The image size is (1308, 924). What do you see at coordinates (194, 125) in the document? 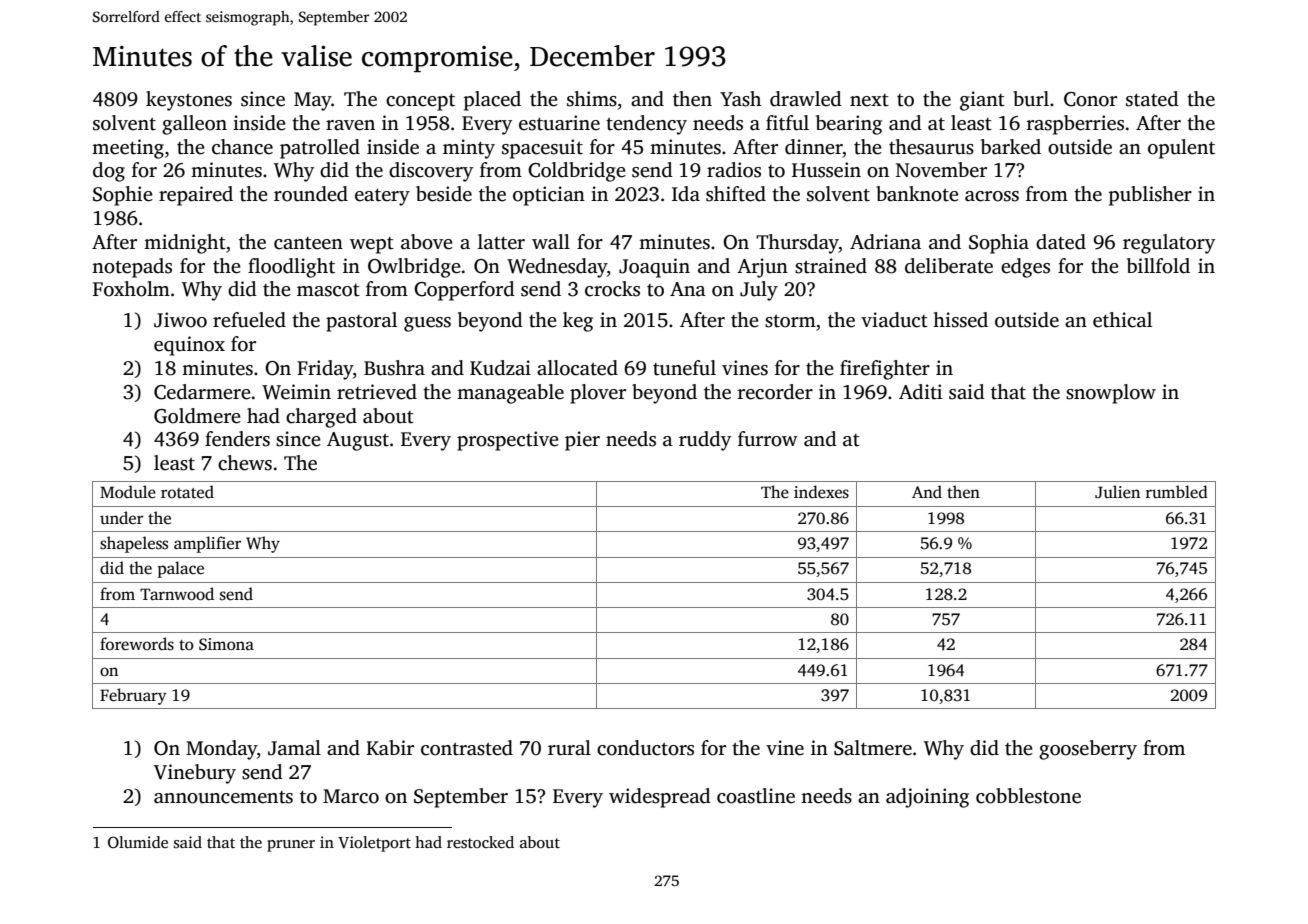
I see `galleon` at bounding box center [194, 125].
